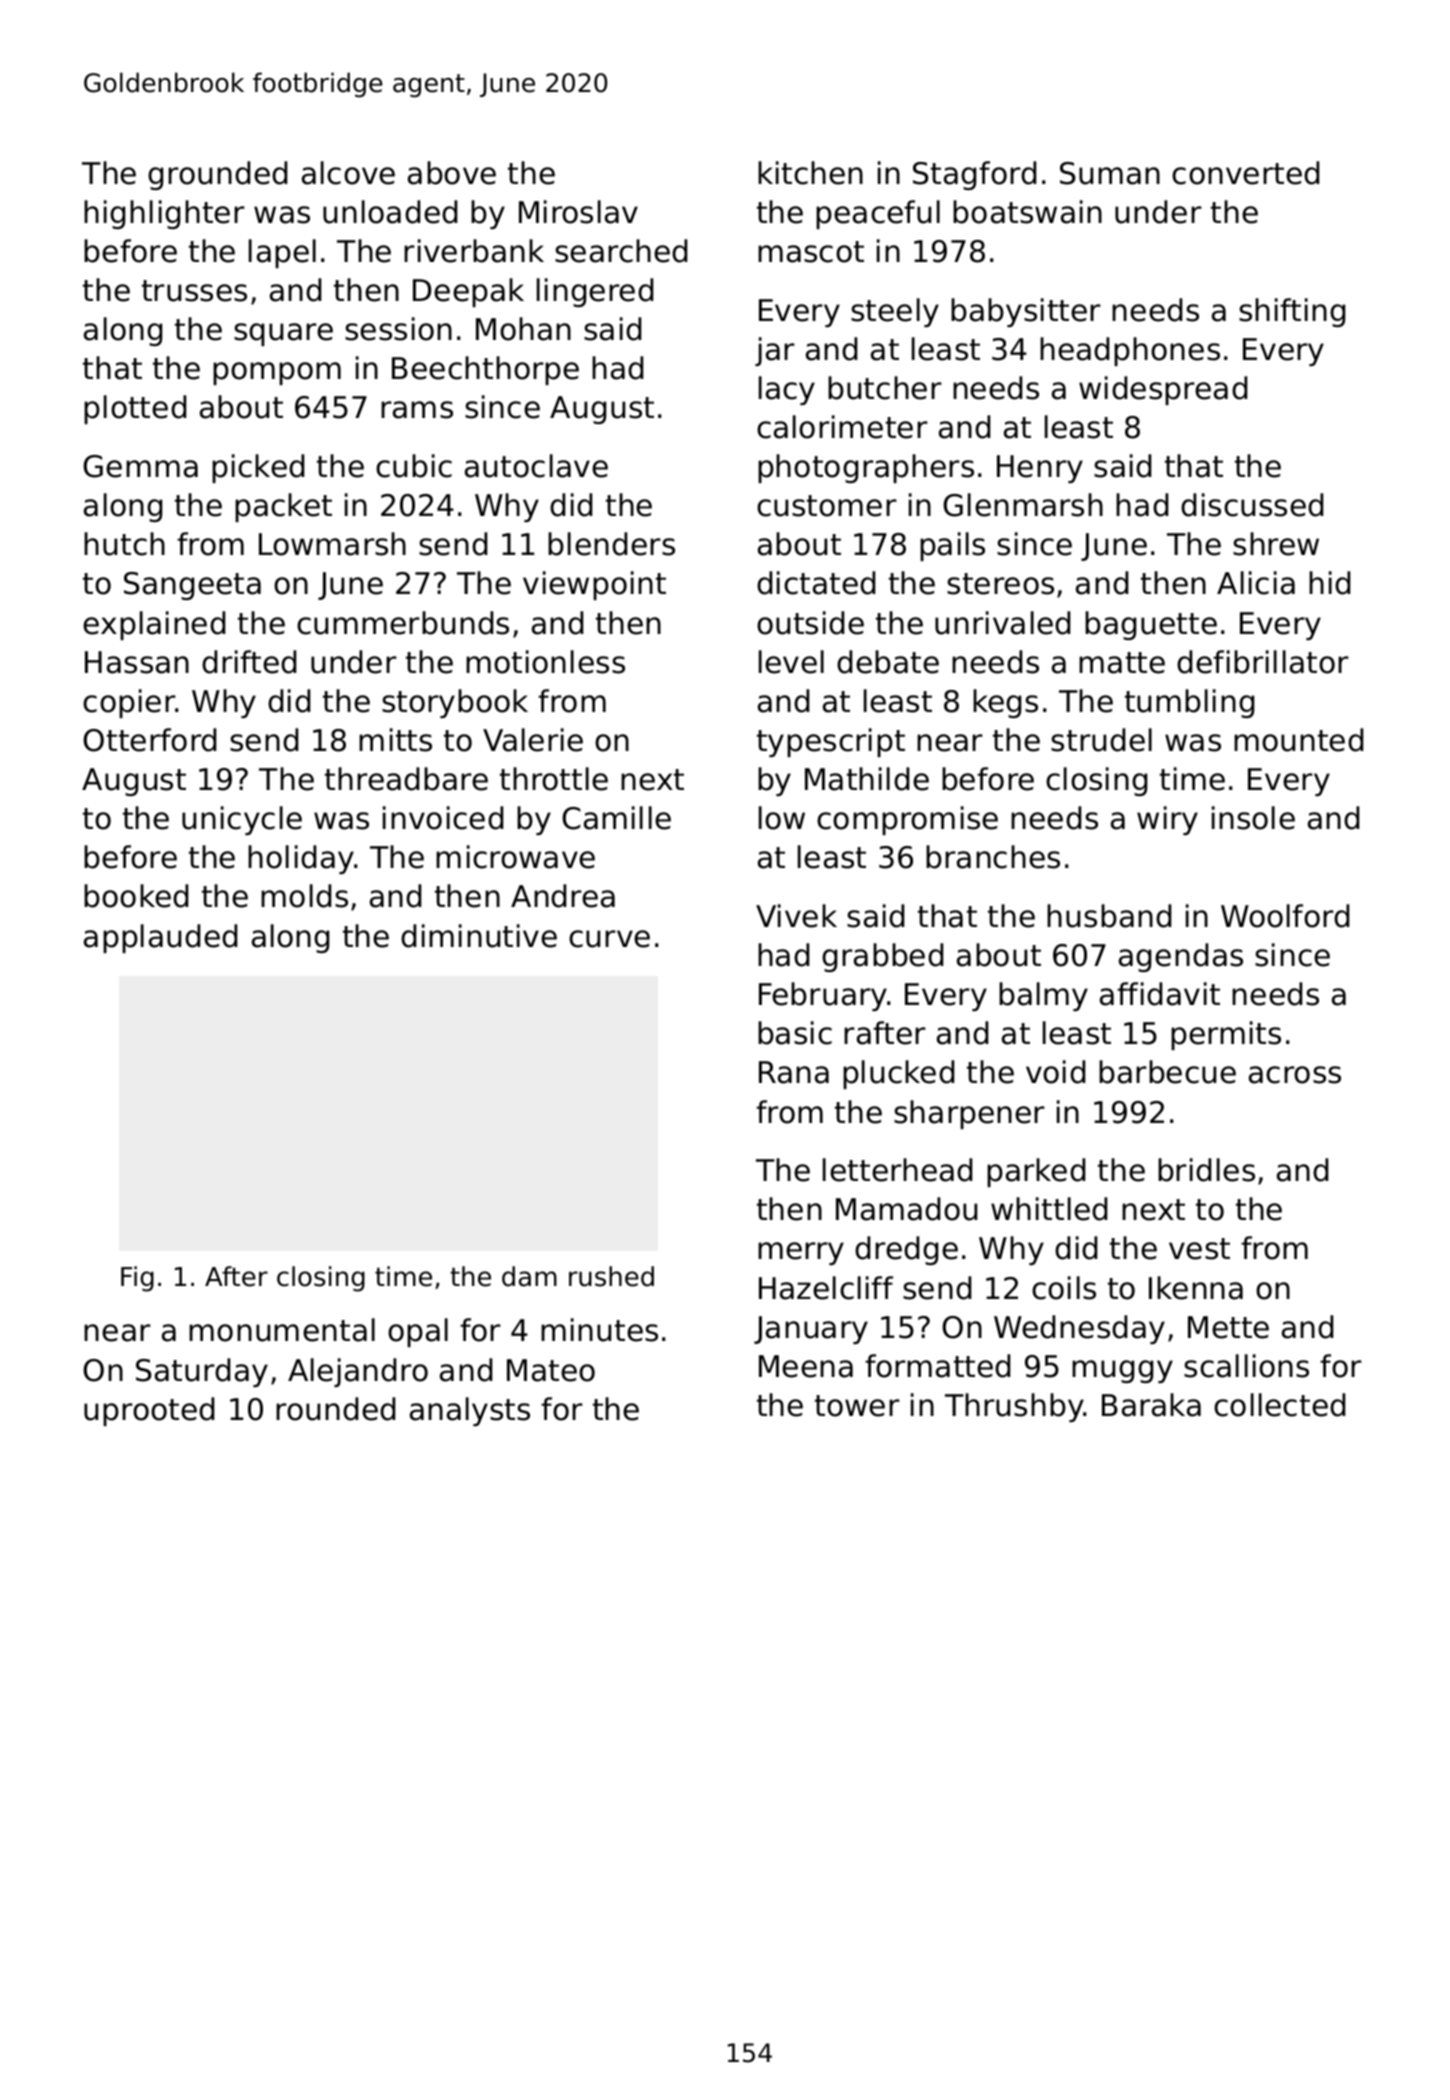  What do you see at coordinates (1252, 505) in the image?
I see `discussed` at bounding box center [1252, 505].
